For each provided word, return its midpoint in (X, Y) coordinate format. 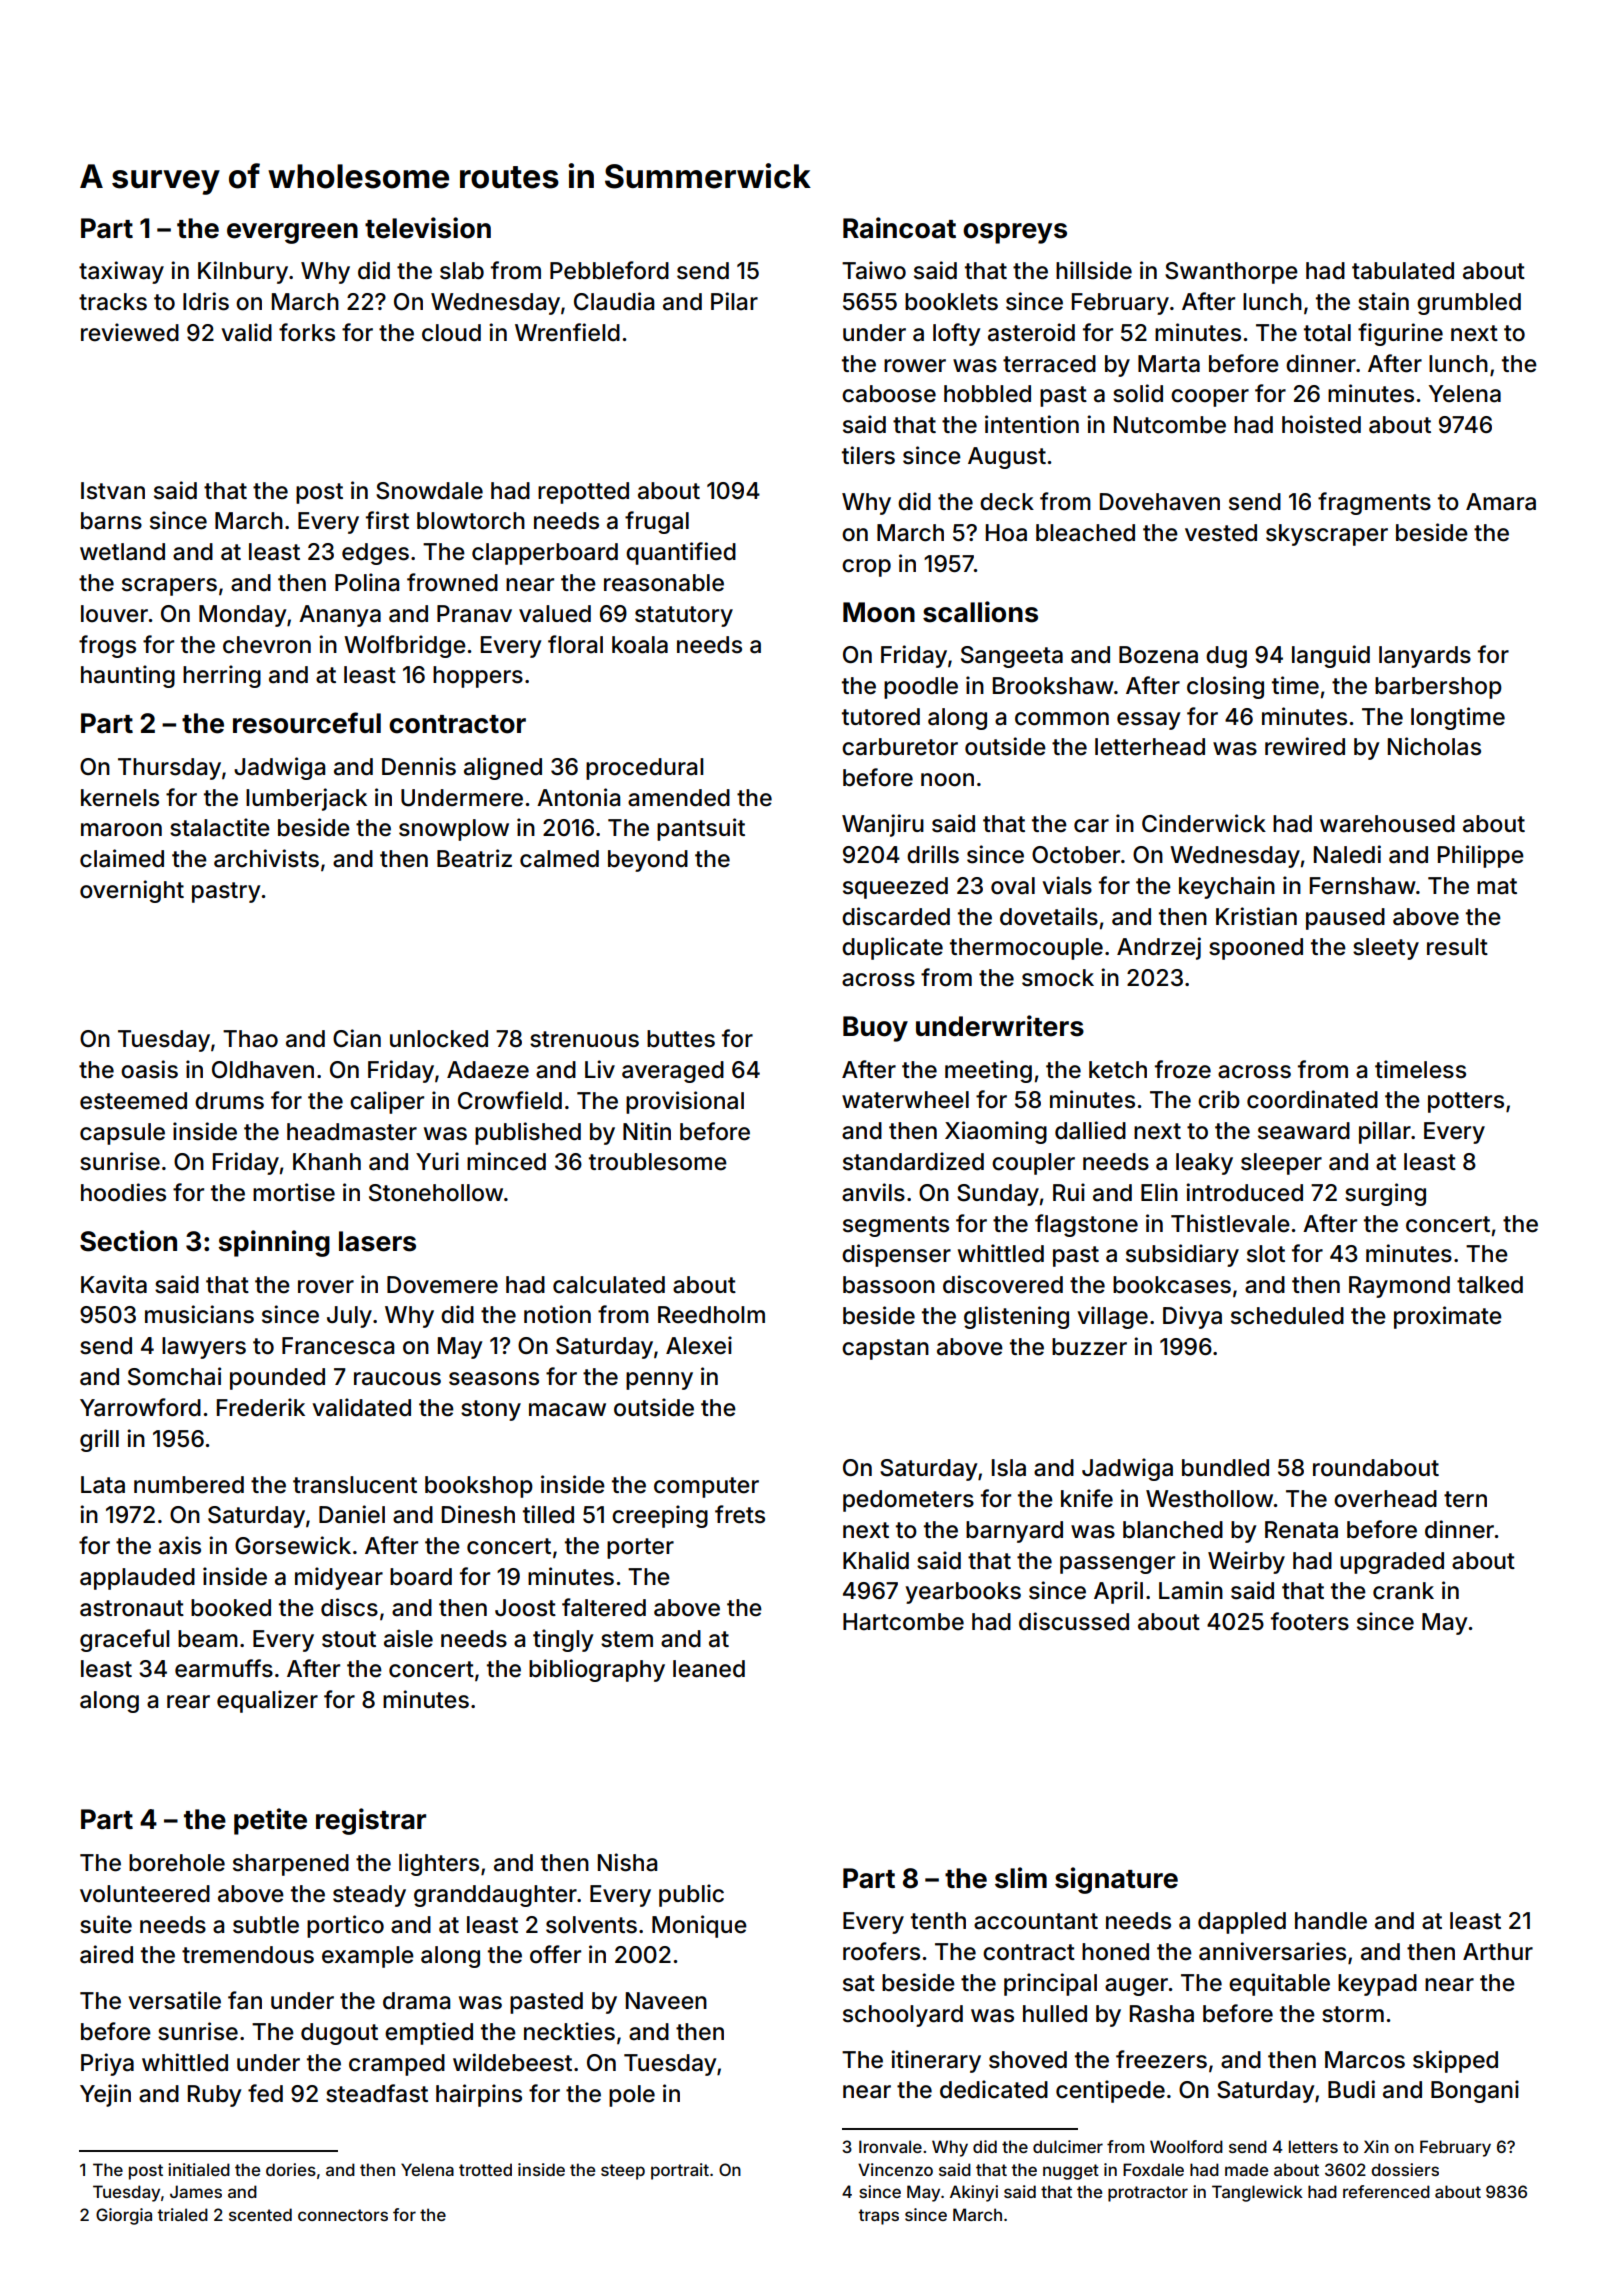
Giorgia (124, 2216)
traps (878, 2217)
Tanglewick (1257, 2193)
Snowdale (429, 491)
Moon (879, 612)
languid (1331, 656)
